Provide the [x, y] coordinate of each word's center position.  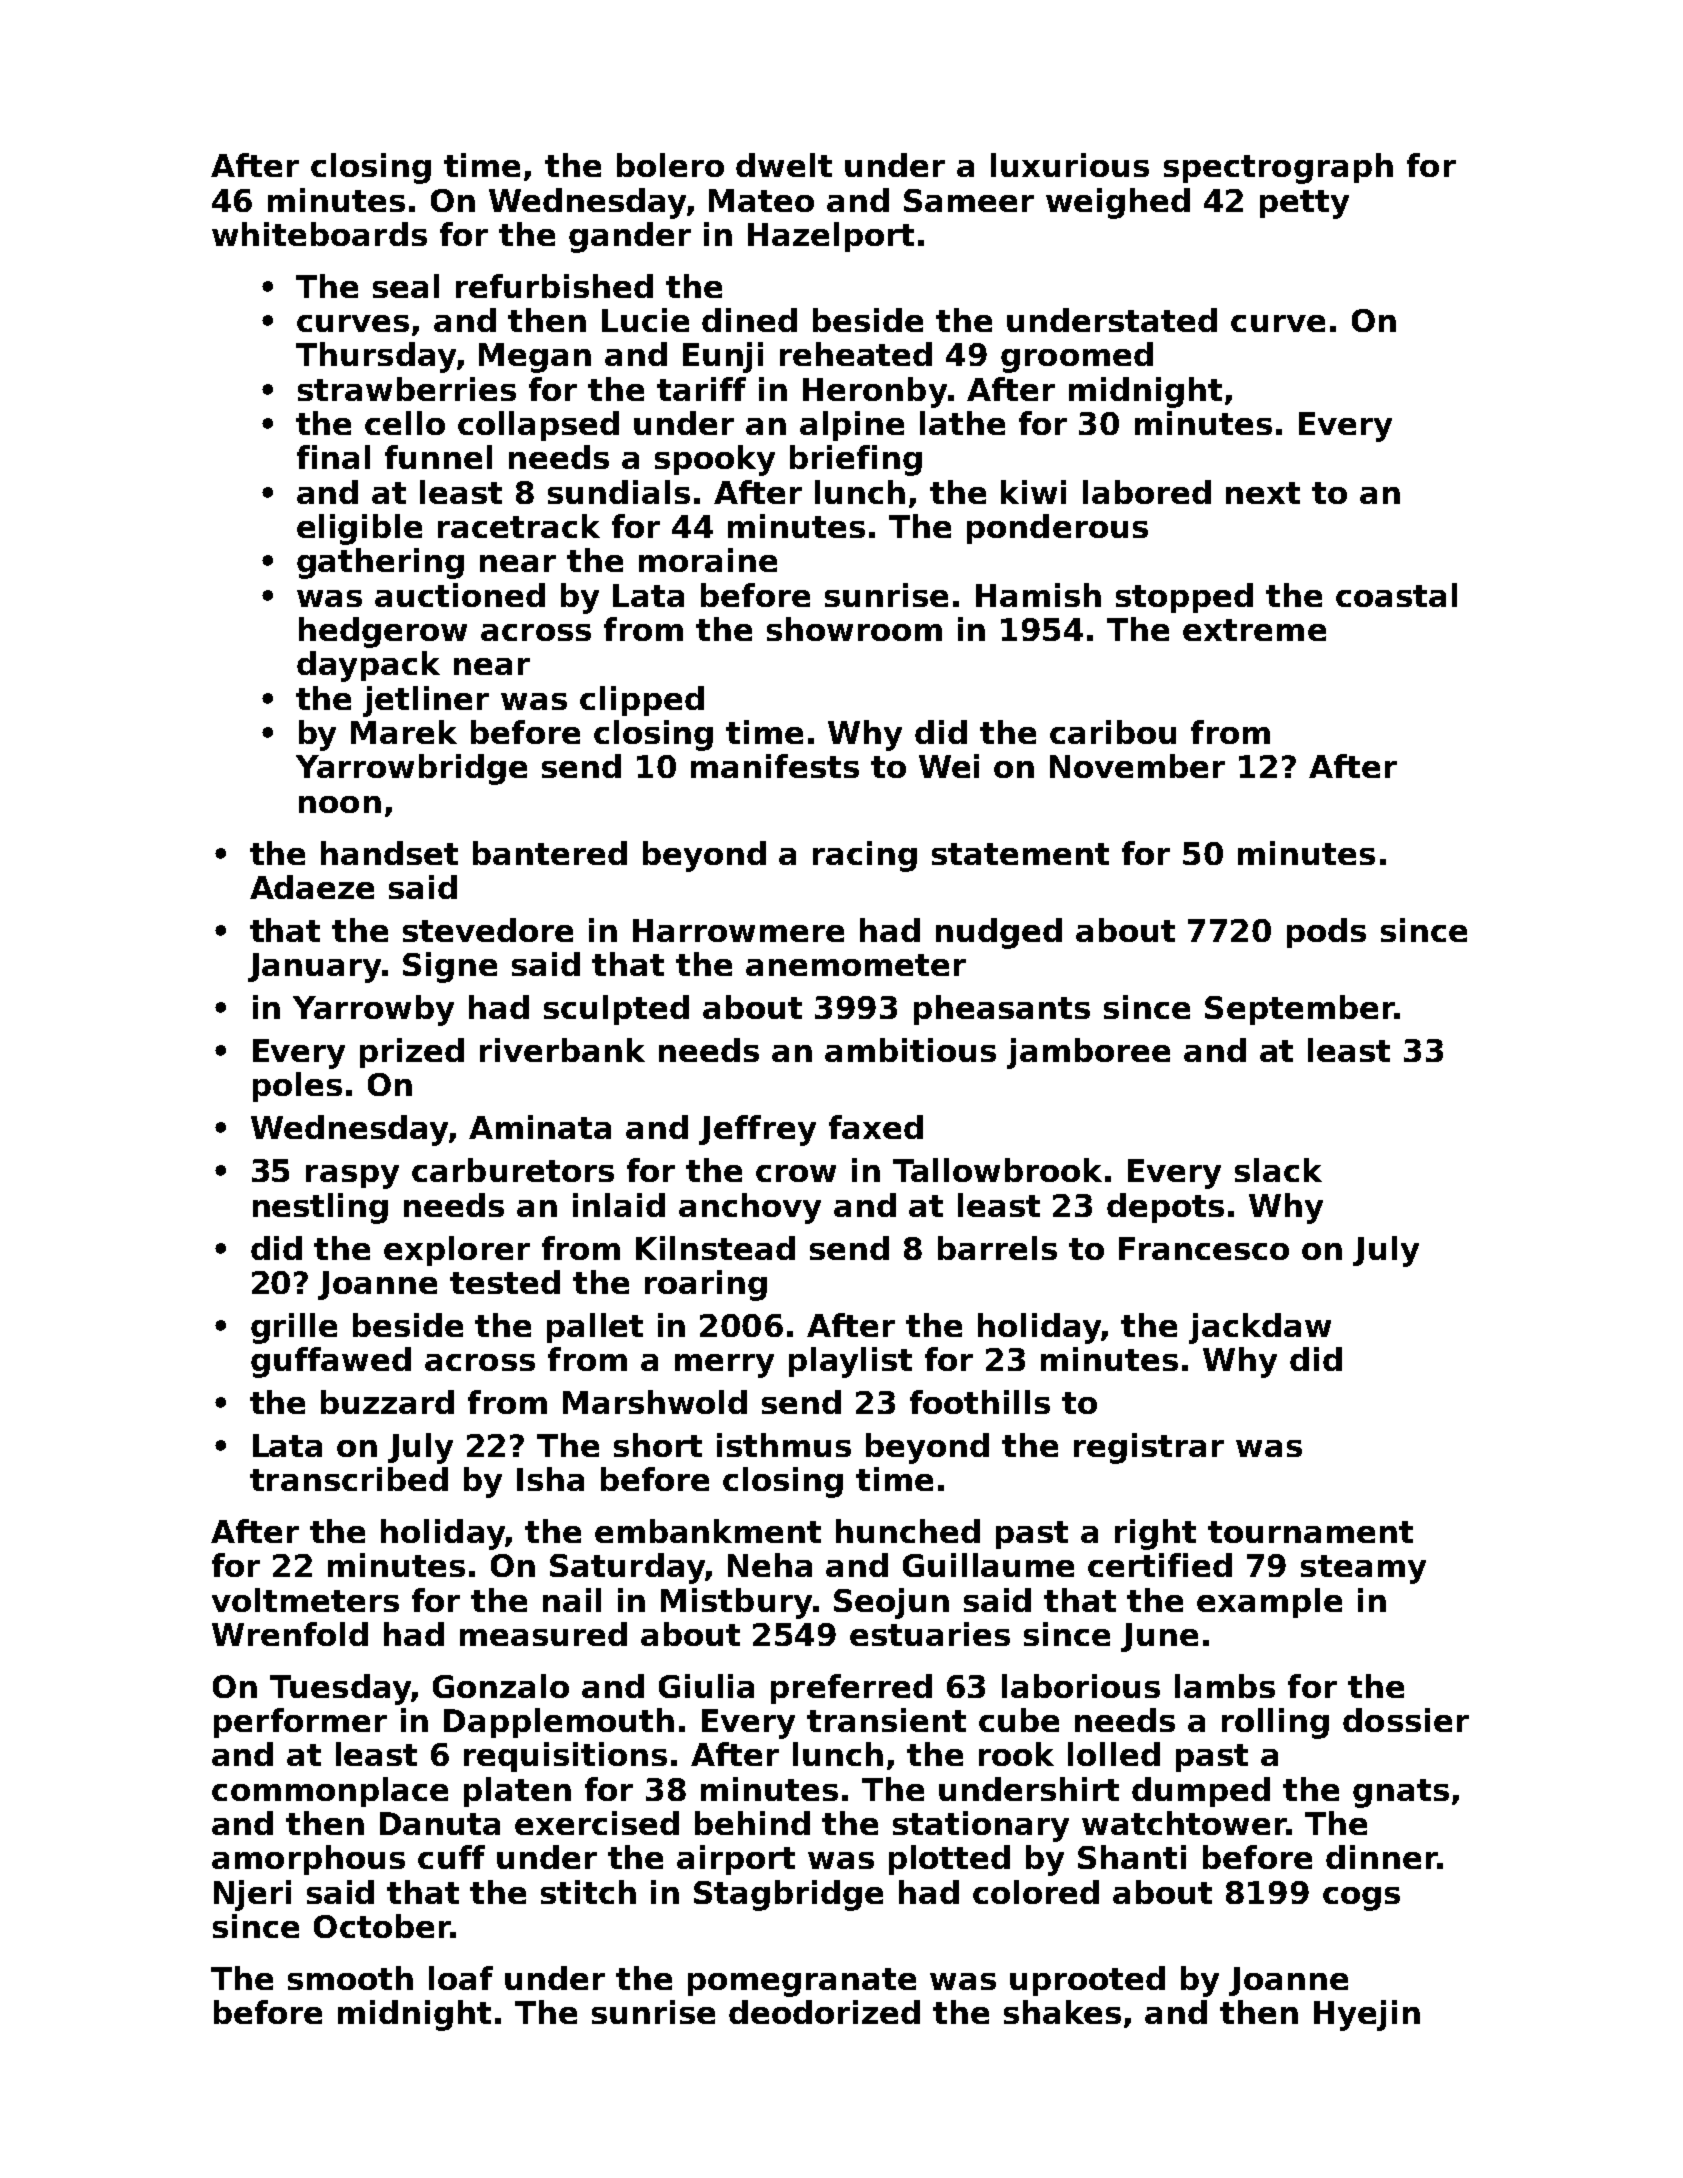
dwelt [784, 165]
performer [300, 1723]
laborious [1081, 1686]
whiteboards [319, 234]
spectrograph [1278, 168]
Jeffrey [757, 1130]
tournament [1310, 1532]
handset [389, 853]
